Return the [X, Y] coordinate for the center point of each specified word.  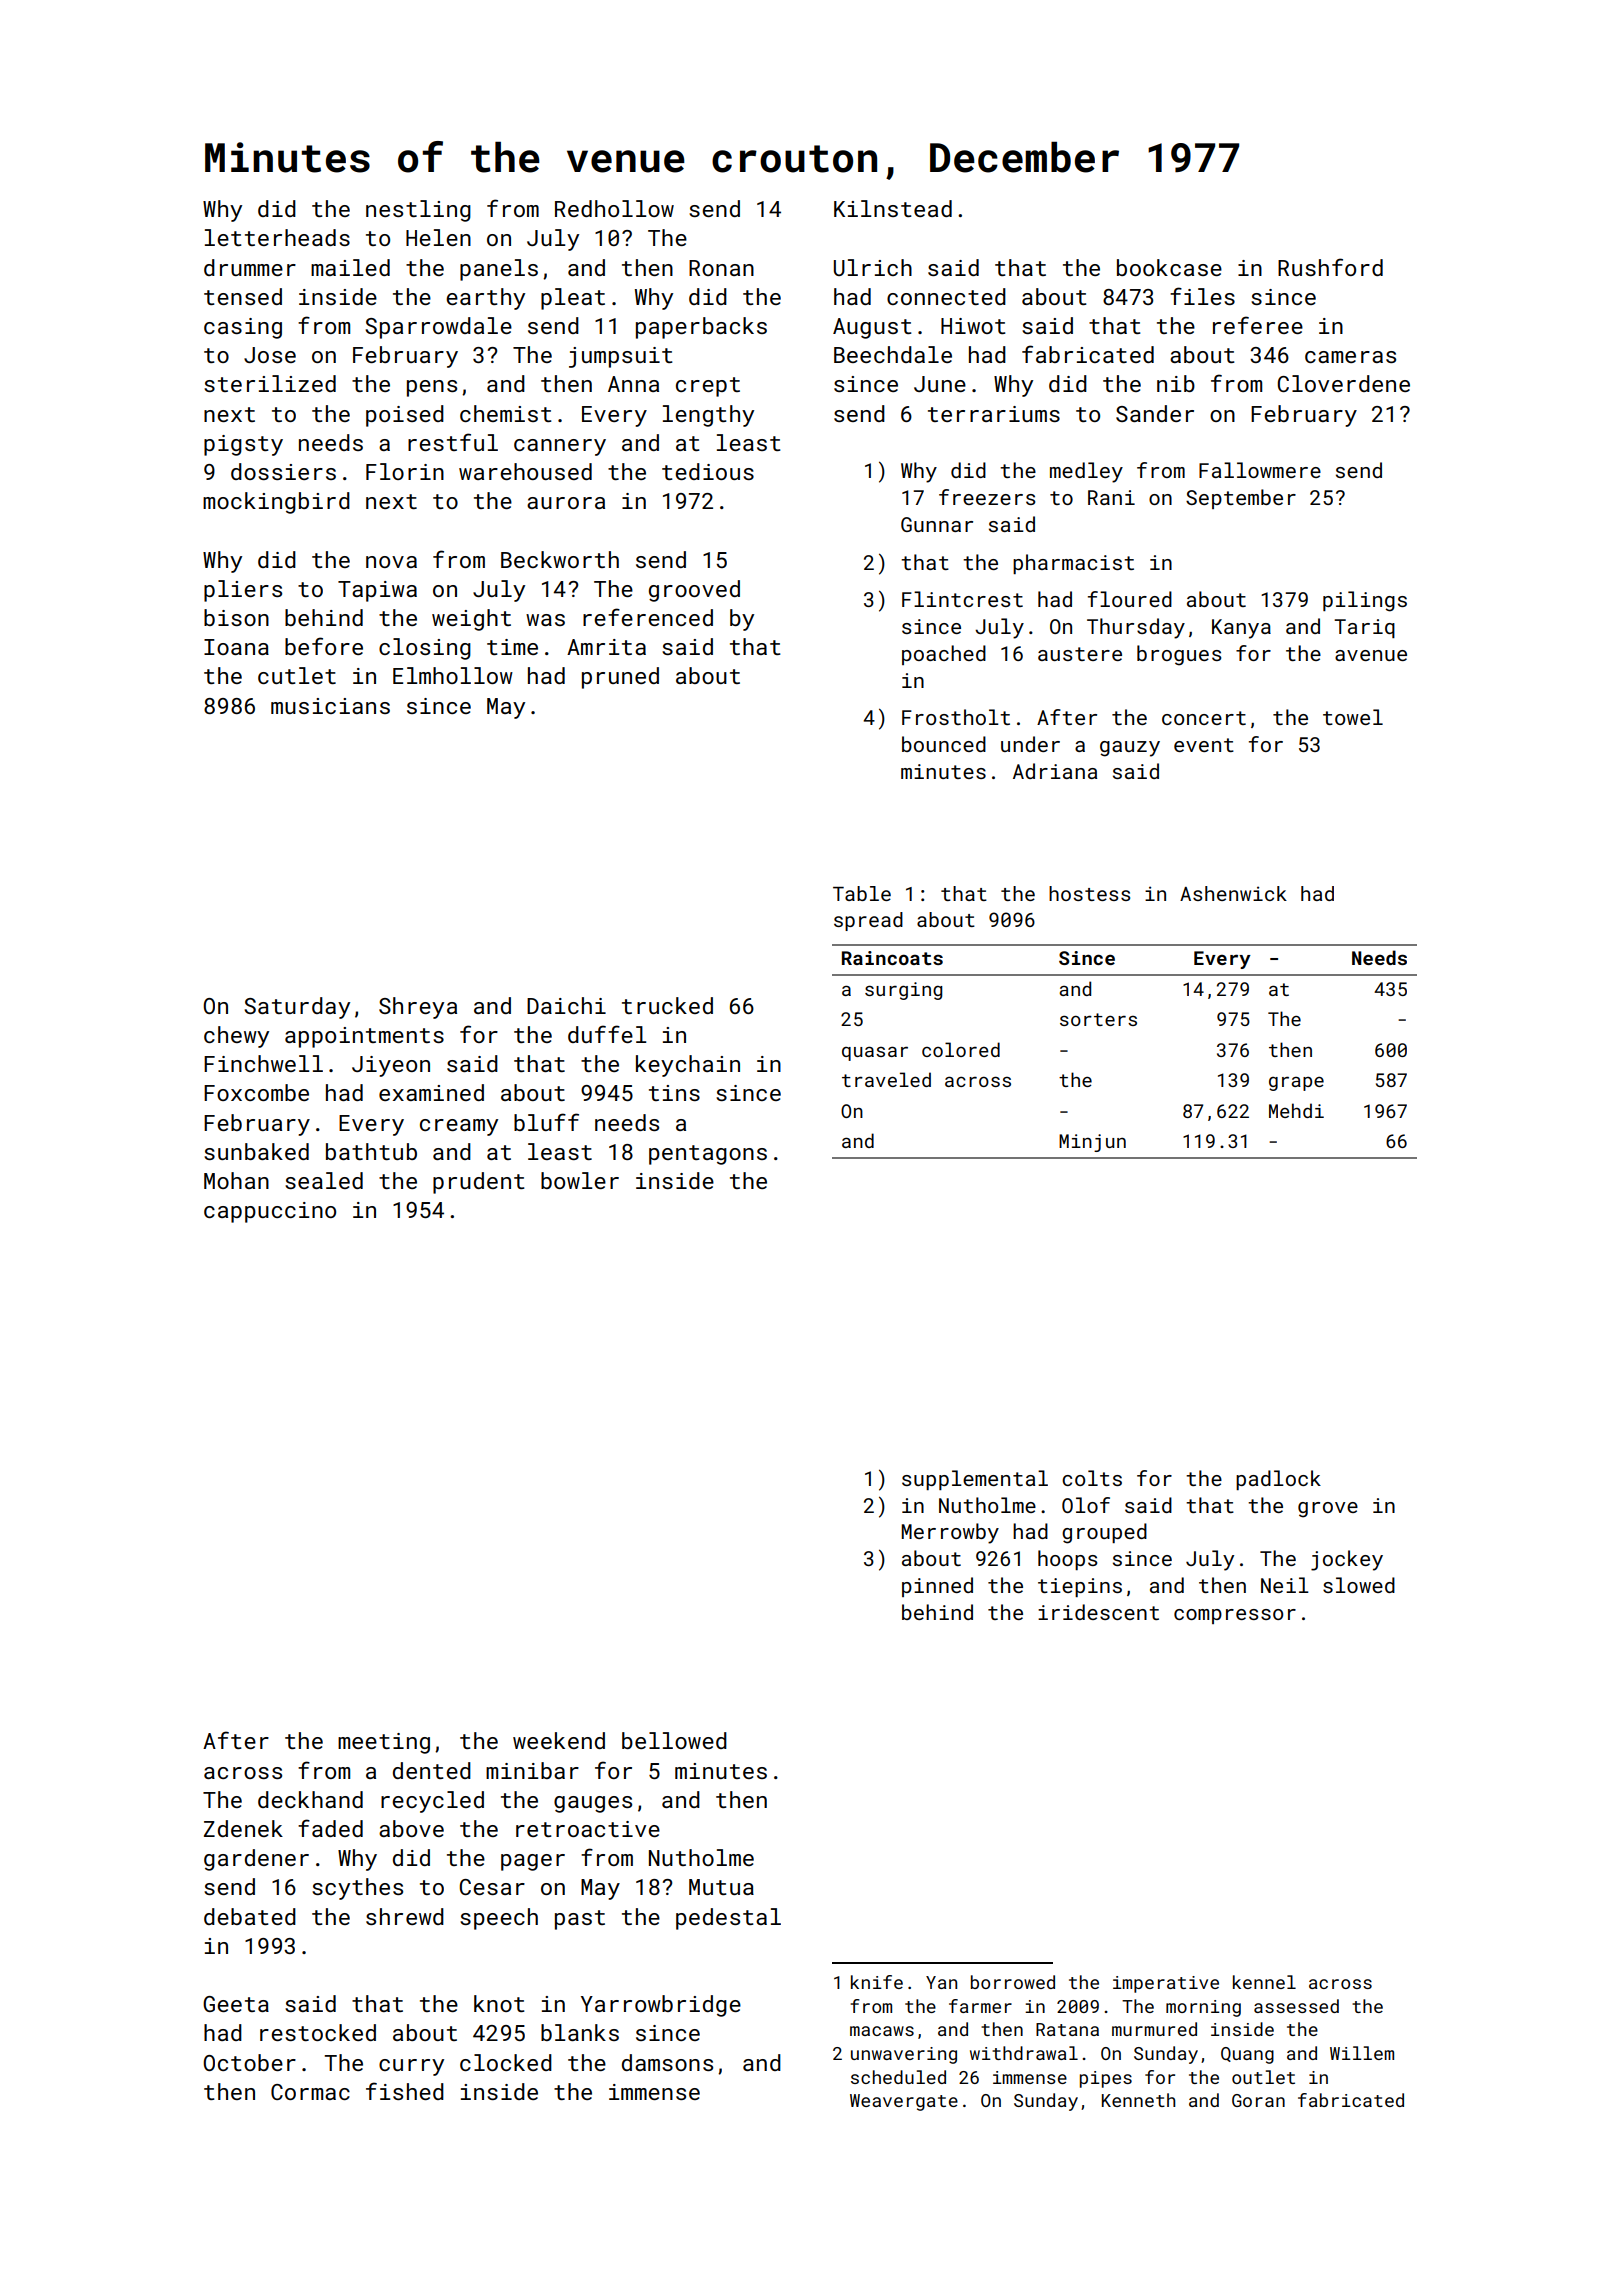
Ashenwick [1233, 893]
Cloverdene [1344, 383]
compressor [1235, 1616]
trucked [667, 1005]
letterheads [277, 237]
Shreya [418, 1008]
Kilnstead [893, 208]
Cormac [310, 2092]
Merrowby [950, 1533]
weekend [559, 1740]
